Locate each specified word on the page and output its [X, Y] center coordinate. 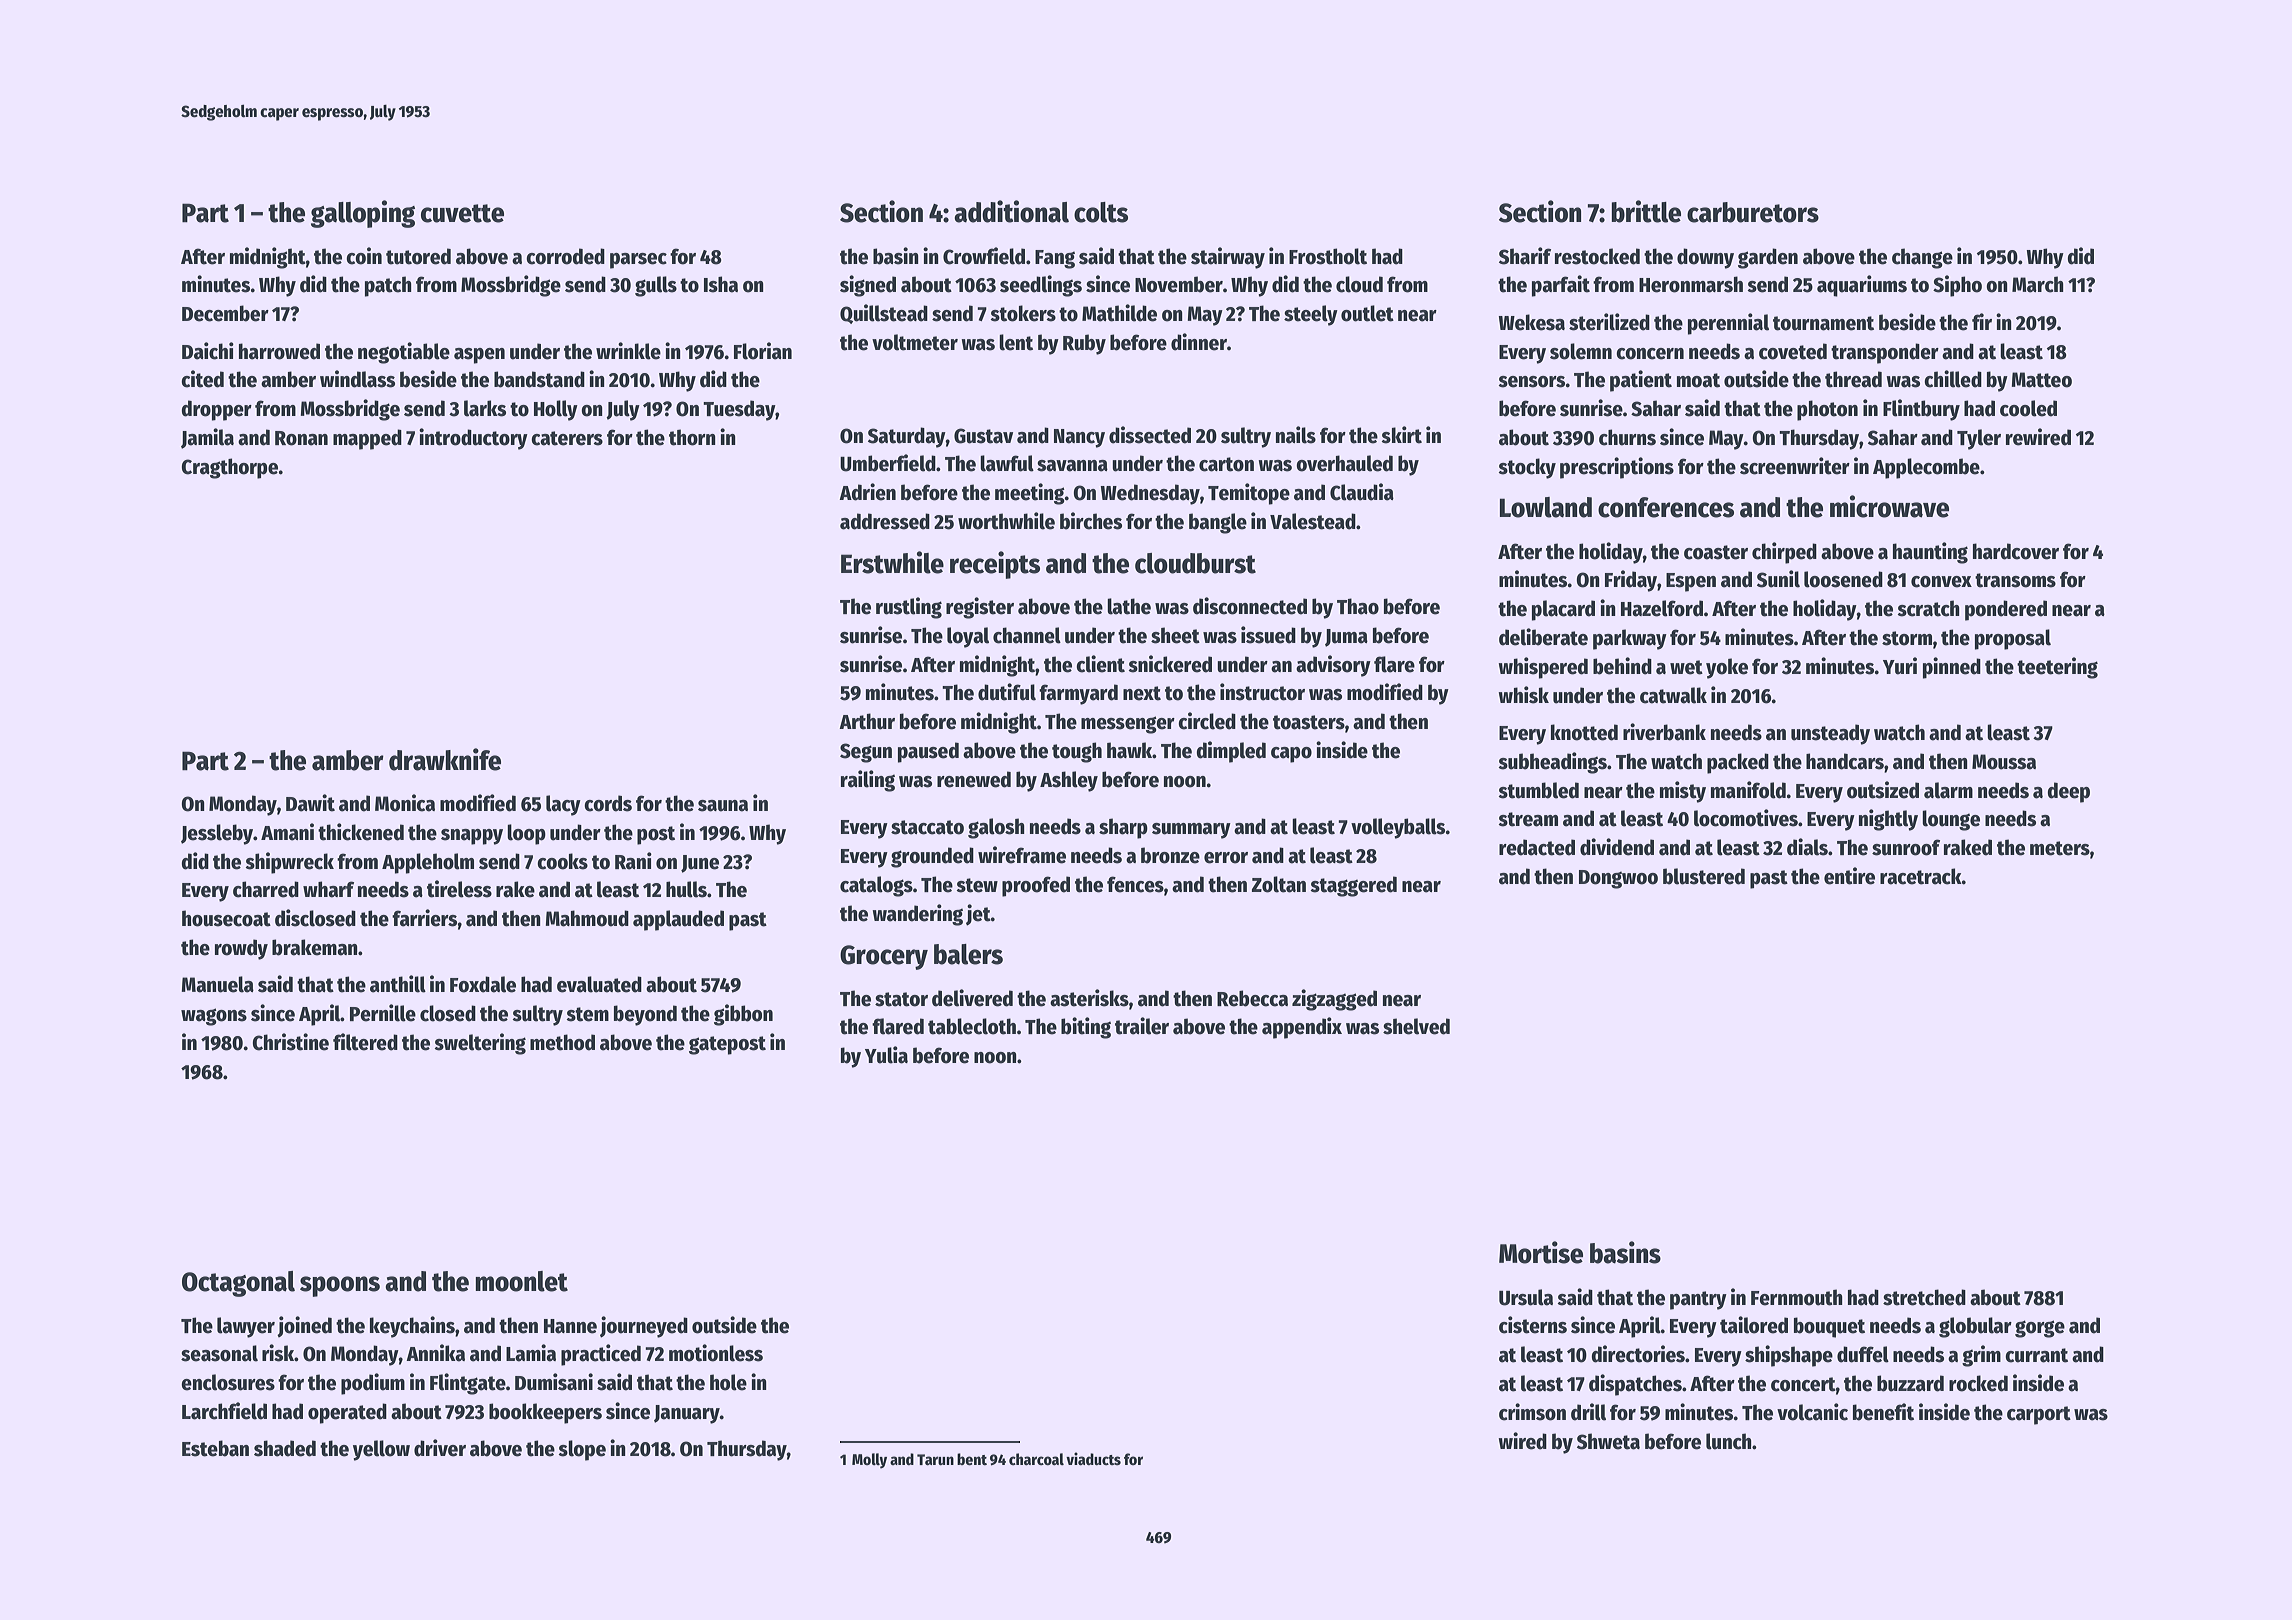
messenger [1128, 725]
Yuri [1900, 666]
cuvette [462, 213]
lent [1016, 342]
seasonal [219, 1353]
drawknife [445, 759]
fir [1982, 321]
